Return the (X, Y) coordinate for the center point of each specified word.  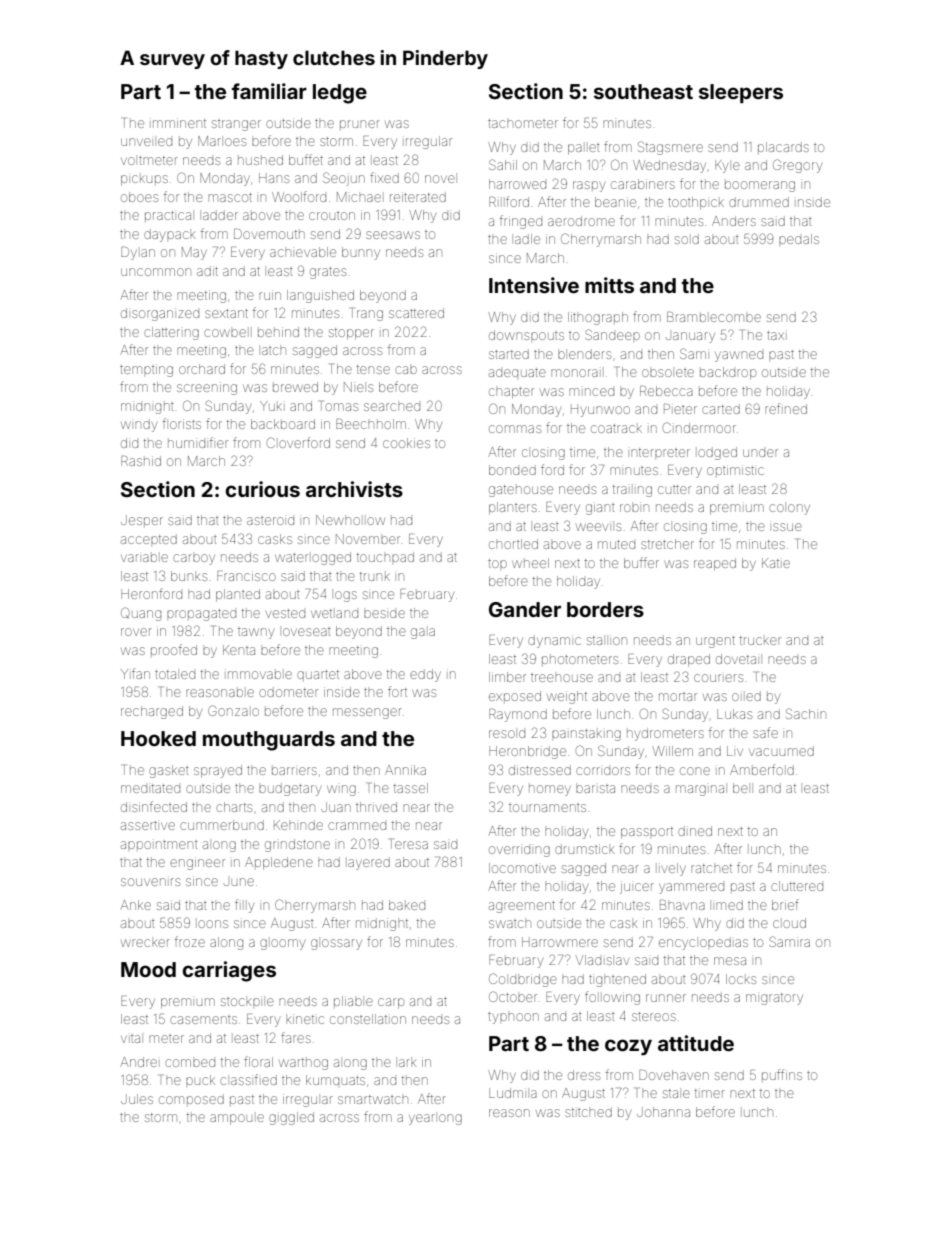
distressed (540, 770)
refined (786, 408)
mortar (678, 697)
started (509, 354)
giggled (291, 1118)
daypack (170, 235)
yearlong (435, 1119)
